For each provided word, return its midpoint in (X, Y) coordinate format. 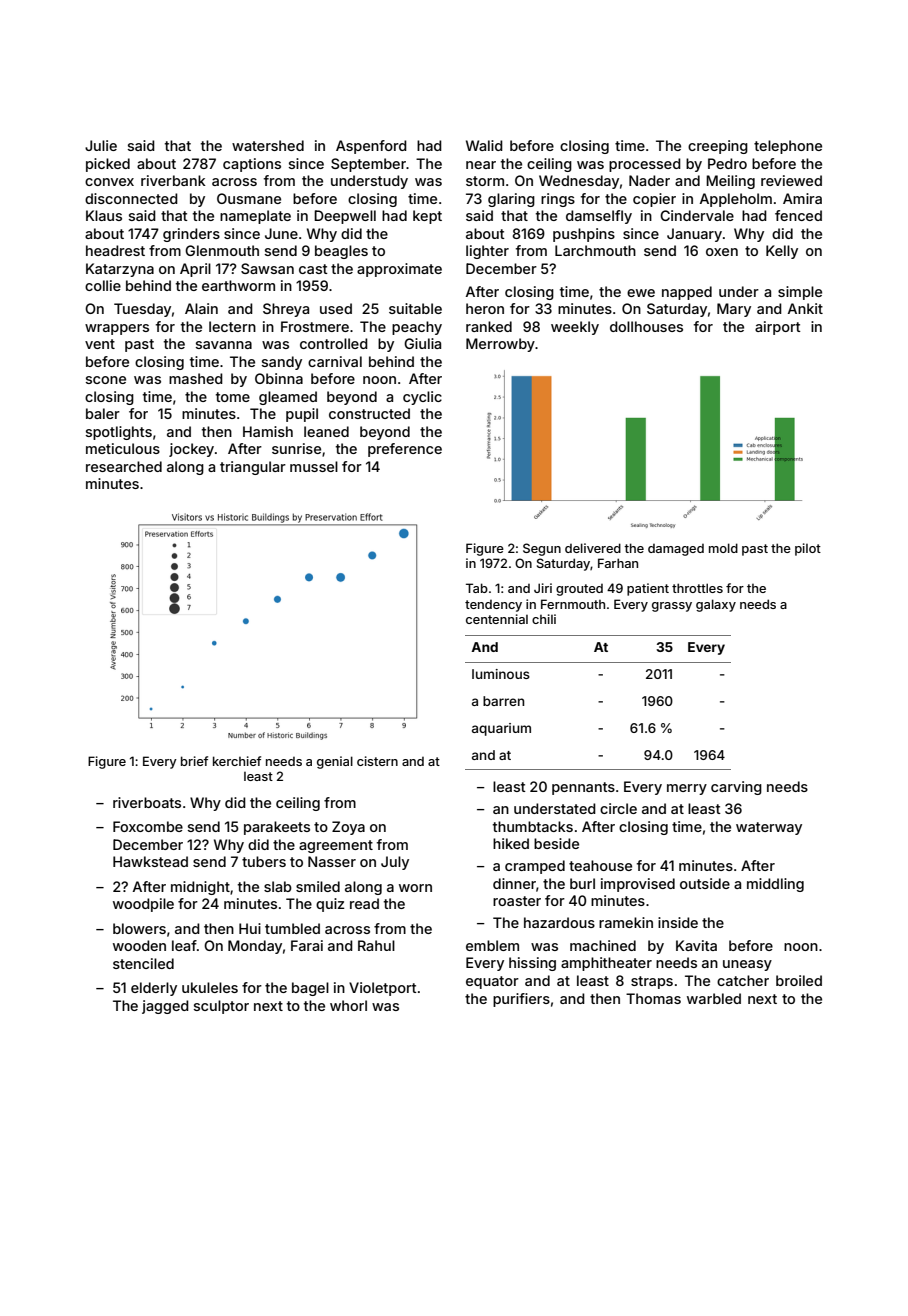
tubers (264, 861)
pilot (808, 549)
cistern (377, 761)
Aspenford (371, 147)
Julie (101, 145)
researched (124, 466)
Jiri (543, 588)
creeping (718, 147)
